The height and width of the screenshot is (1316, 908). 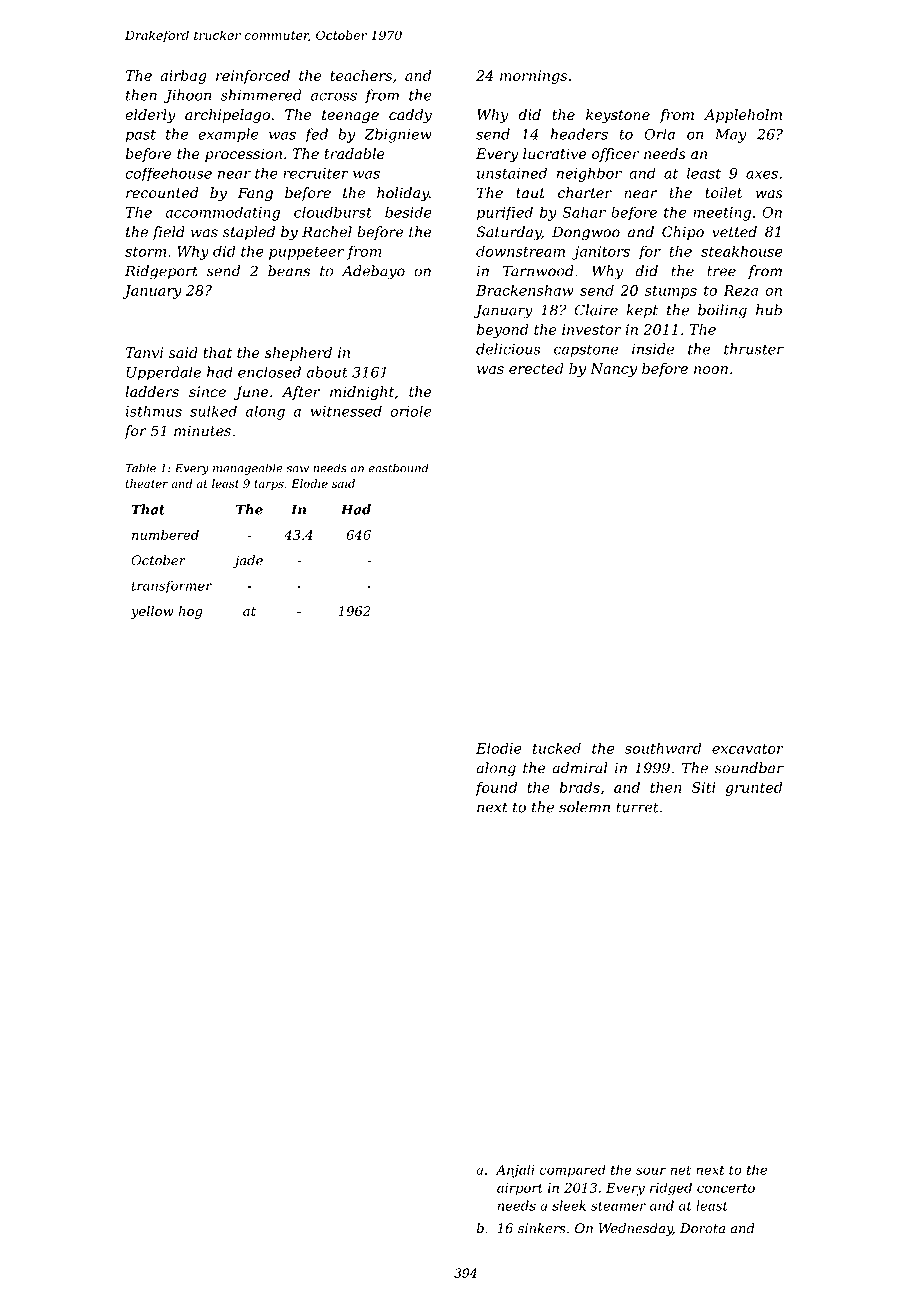 What do you see at coordinates (152, 612) in the screenshot?
I see `yellow` at bounding box center [152, 612].
